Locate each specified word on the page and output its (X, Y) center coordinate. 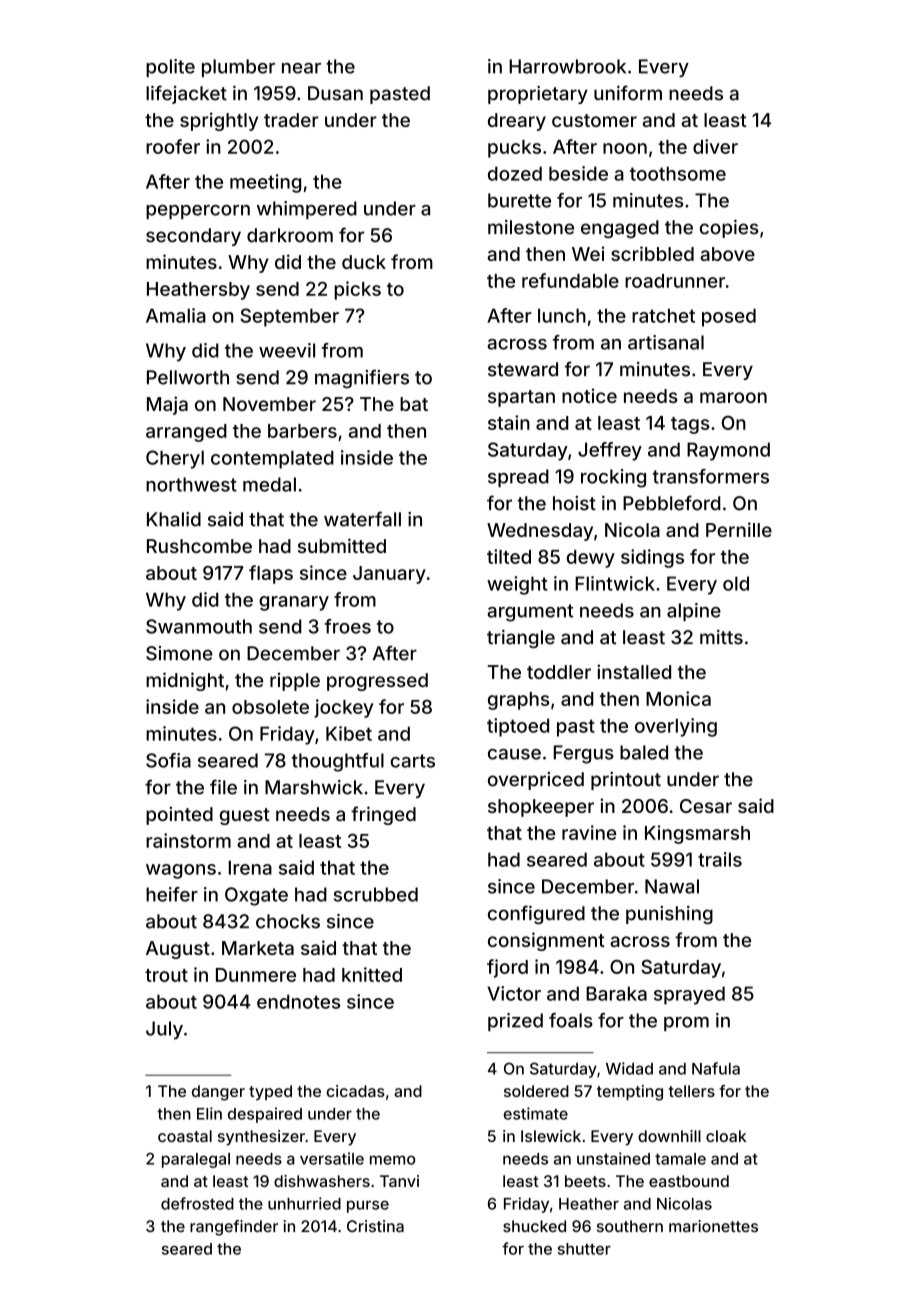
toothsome (678, 173)
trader (291, 120)
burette (519, 200)
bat (414, 404)
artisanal (666, 342)
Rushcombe (199, 546)
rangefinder (234, 1228)
